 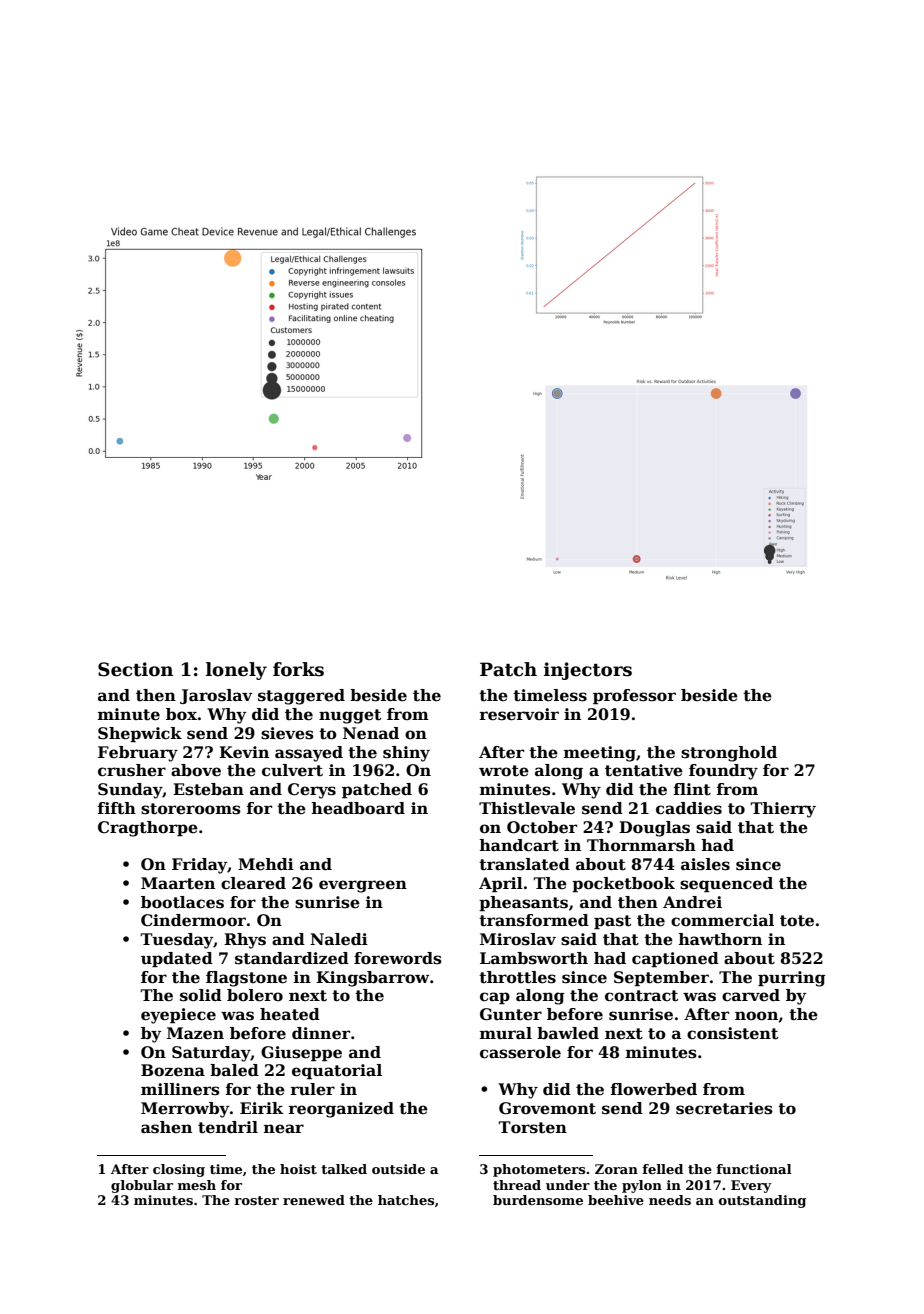 I want to click on storerooms, so click(x=191, y=809).
